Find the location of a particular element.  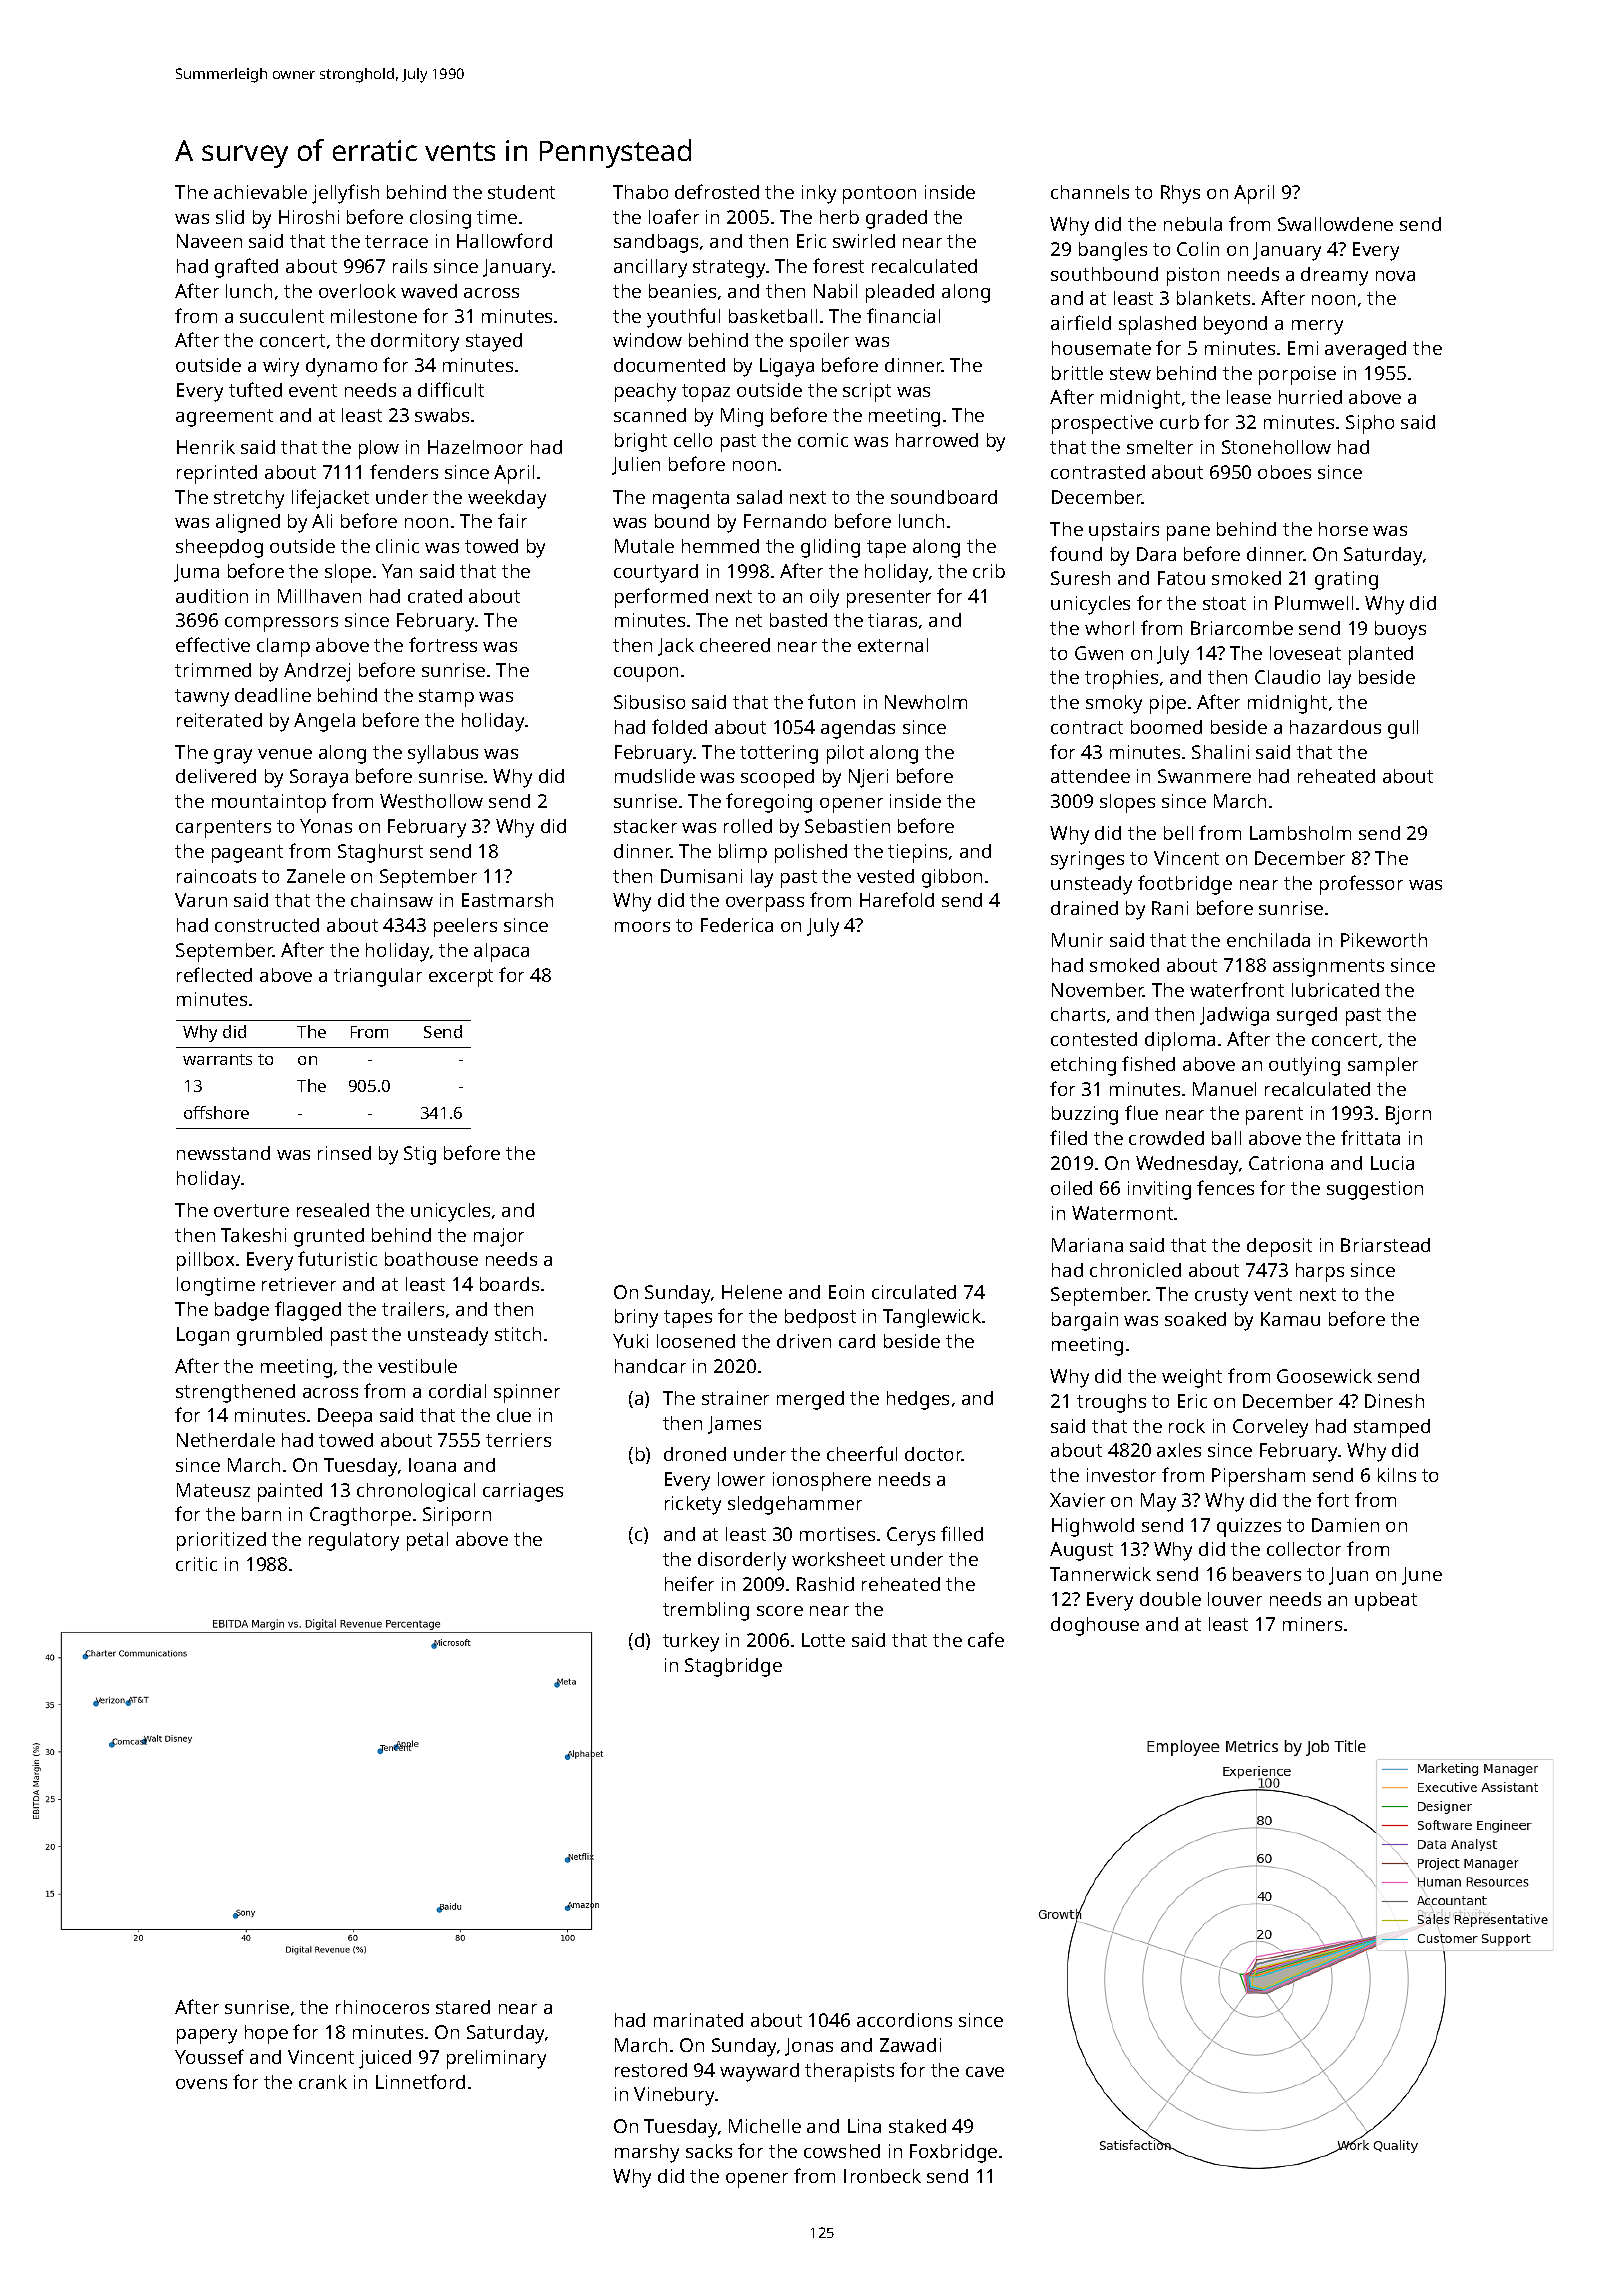

pleaded is located at coordinates (900, 293).
